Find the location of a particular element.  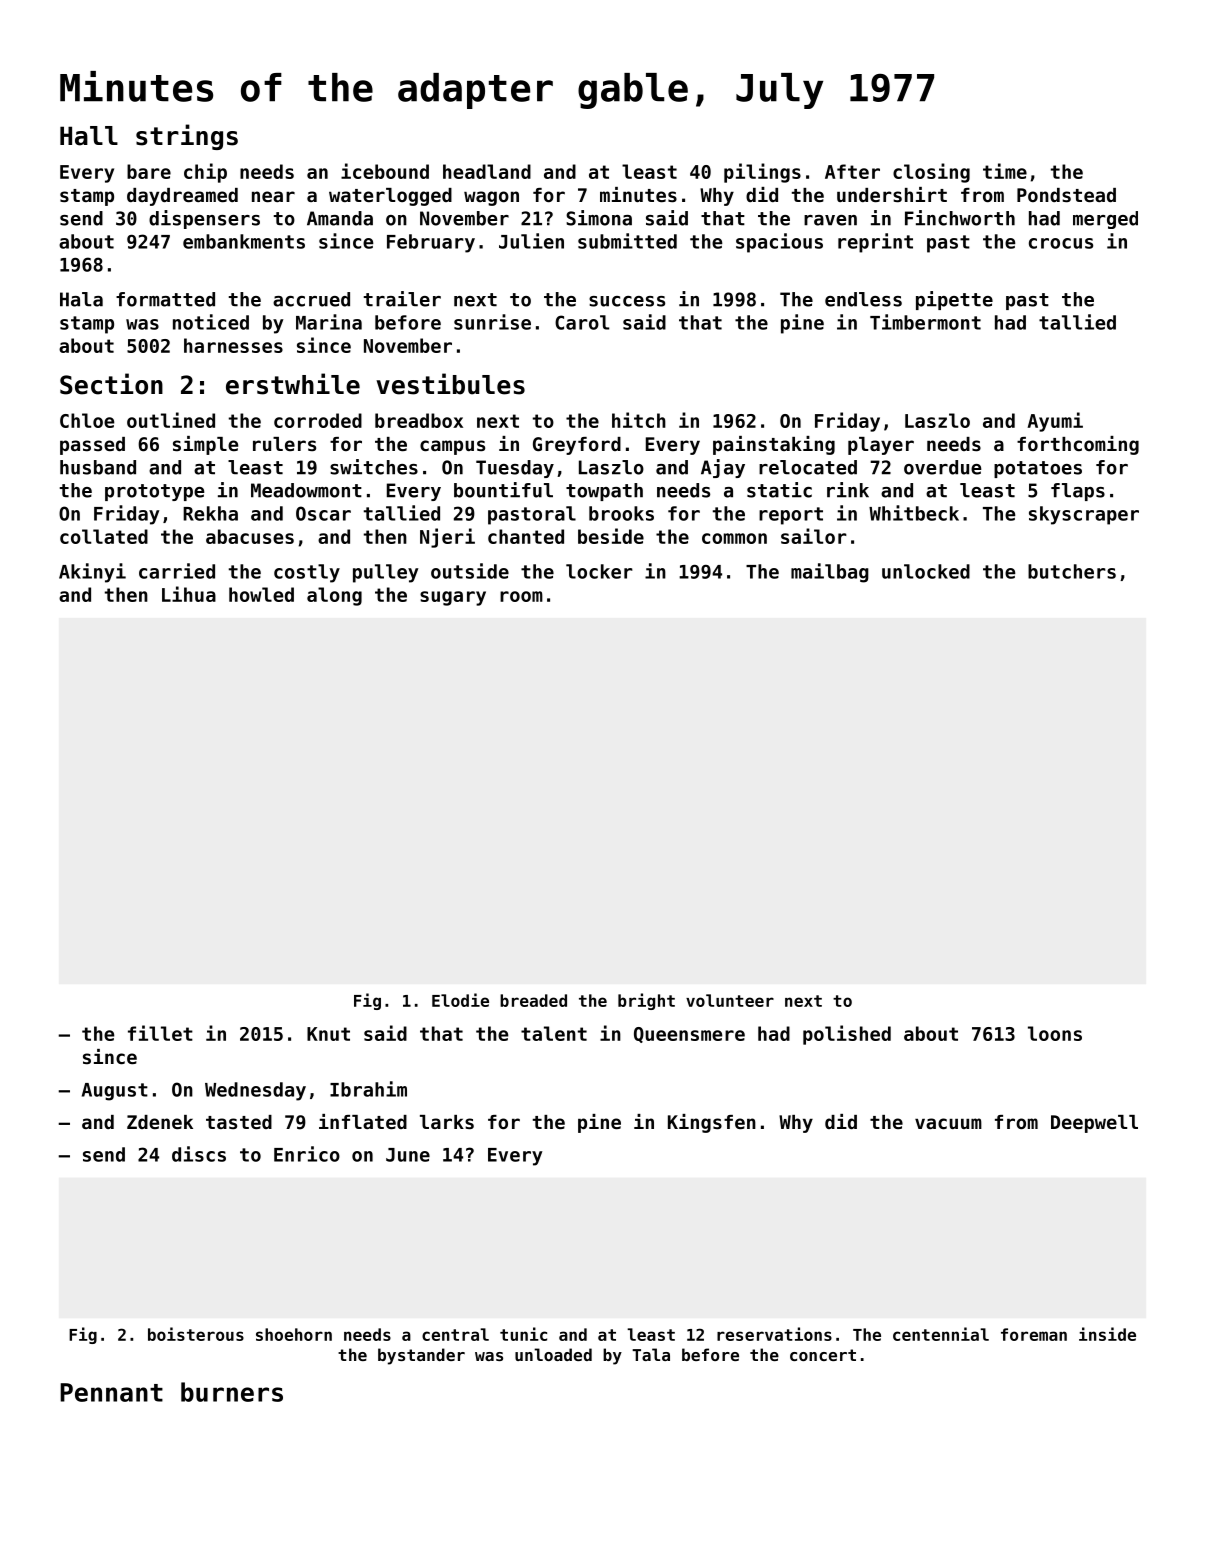

success is located at coordinates (627, 301).
